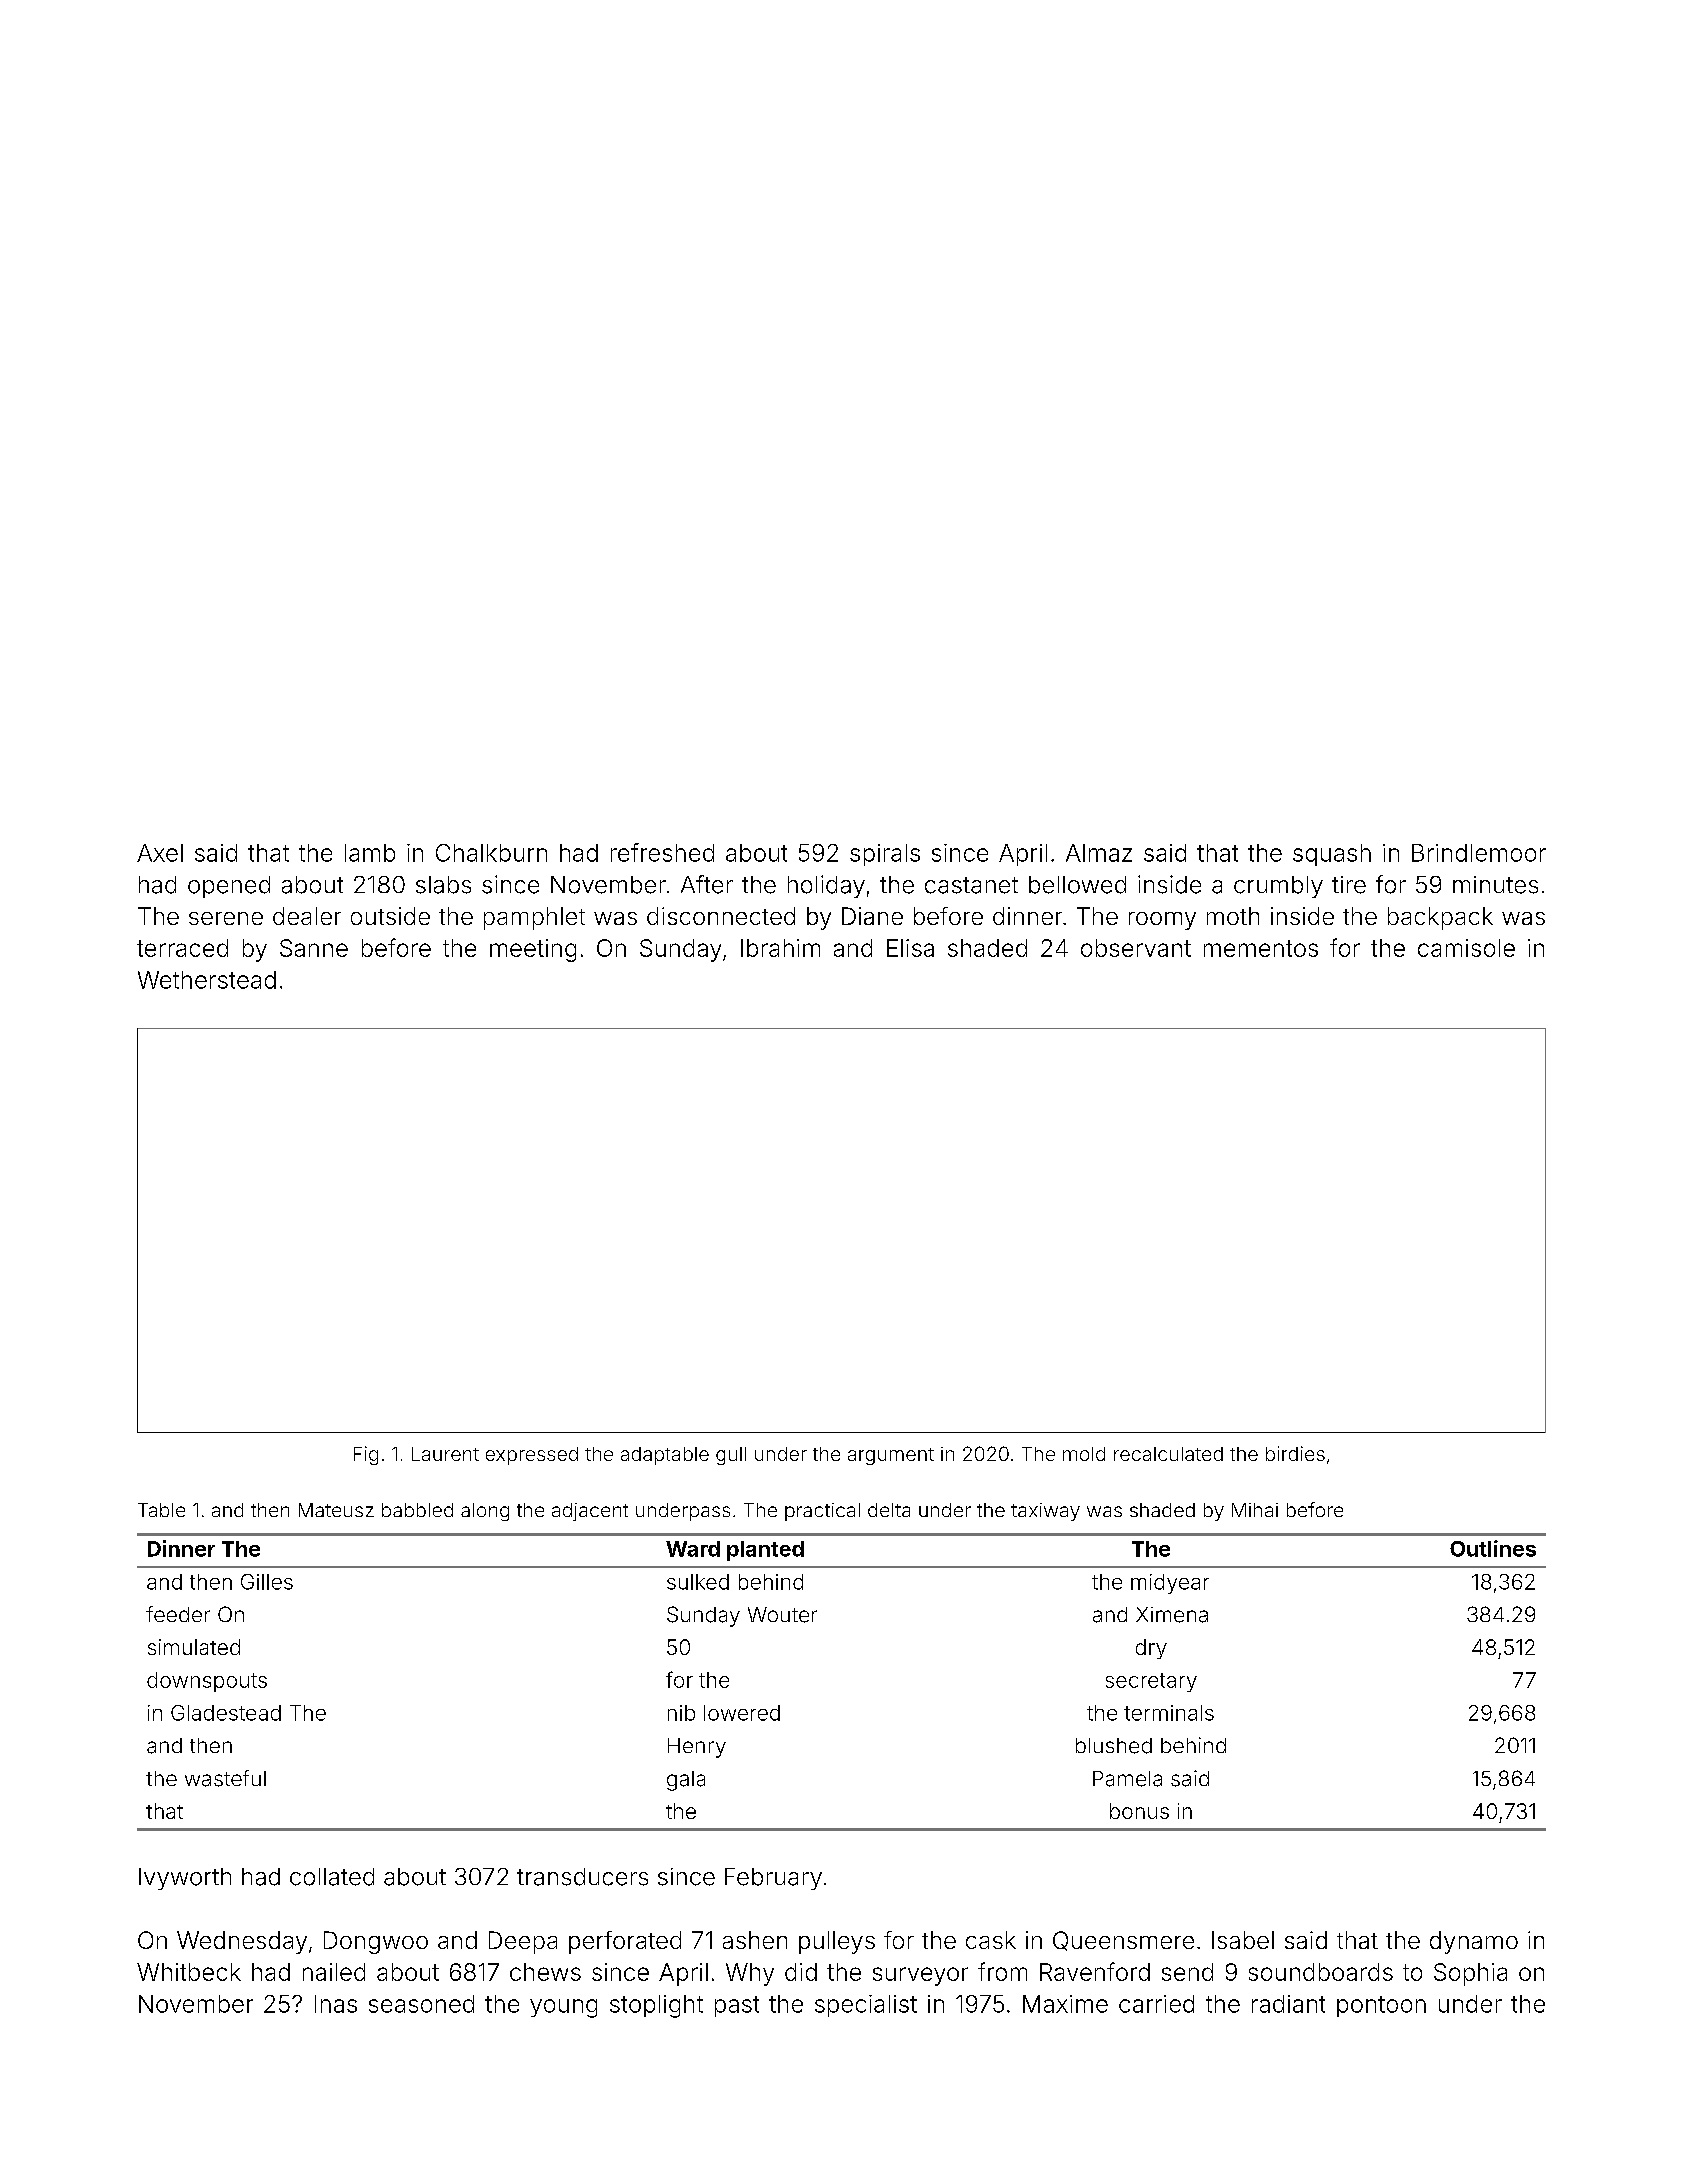 Image resolution: width=1683 pixels, height=2178 pixels. What do you see at coordinates (826, 886) in the screenshot?
I see `holiday` at bounding box center [826, 886].
